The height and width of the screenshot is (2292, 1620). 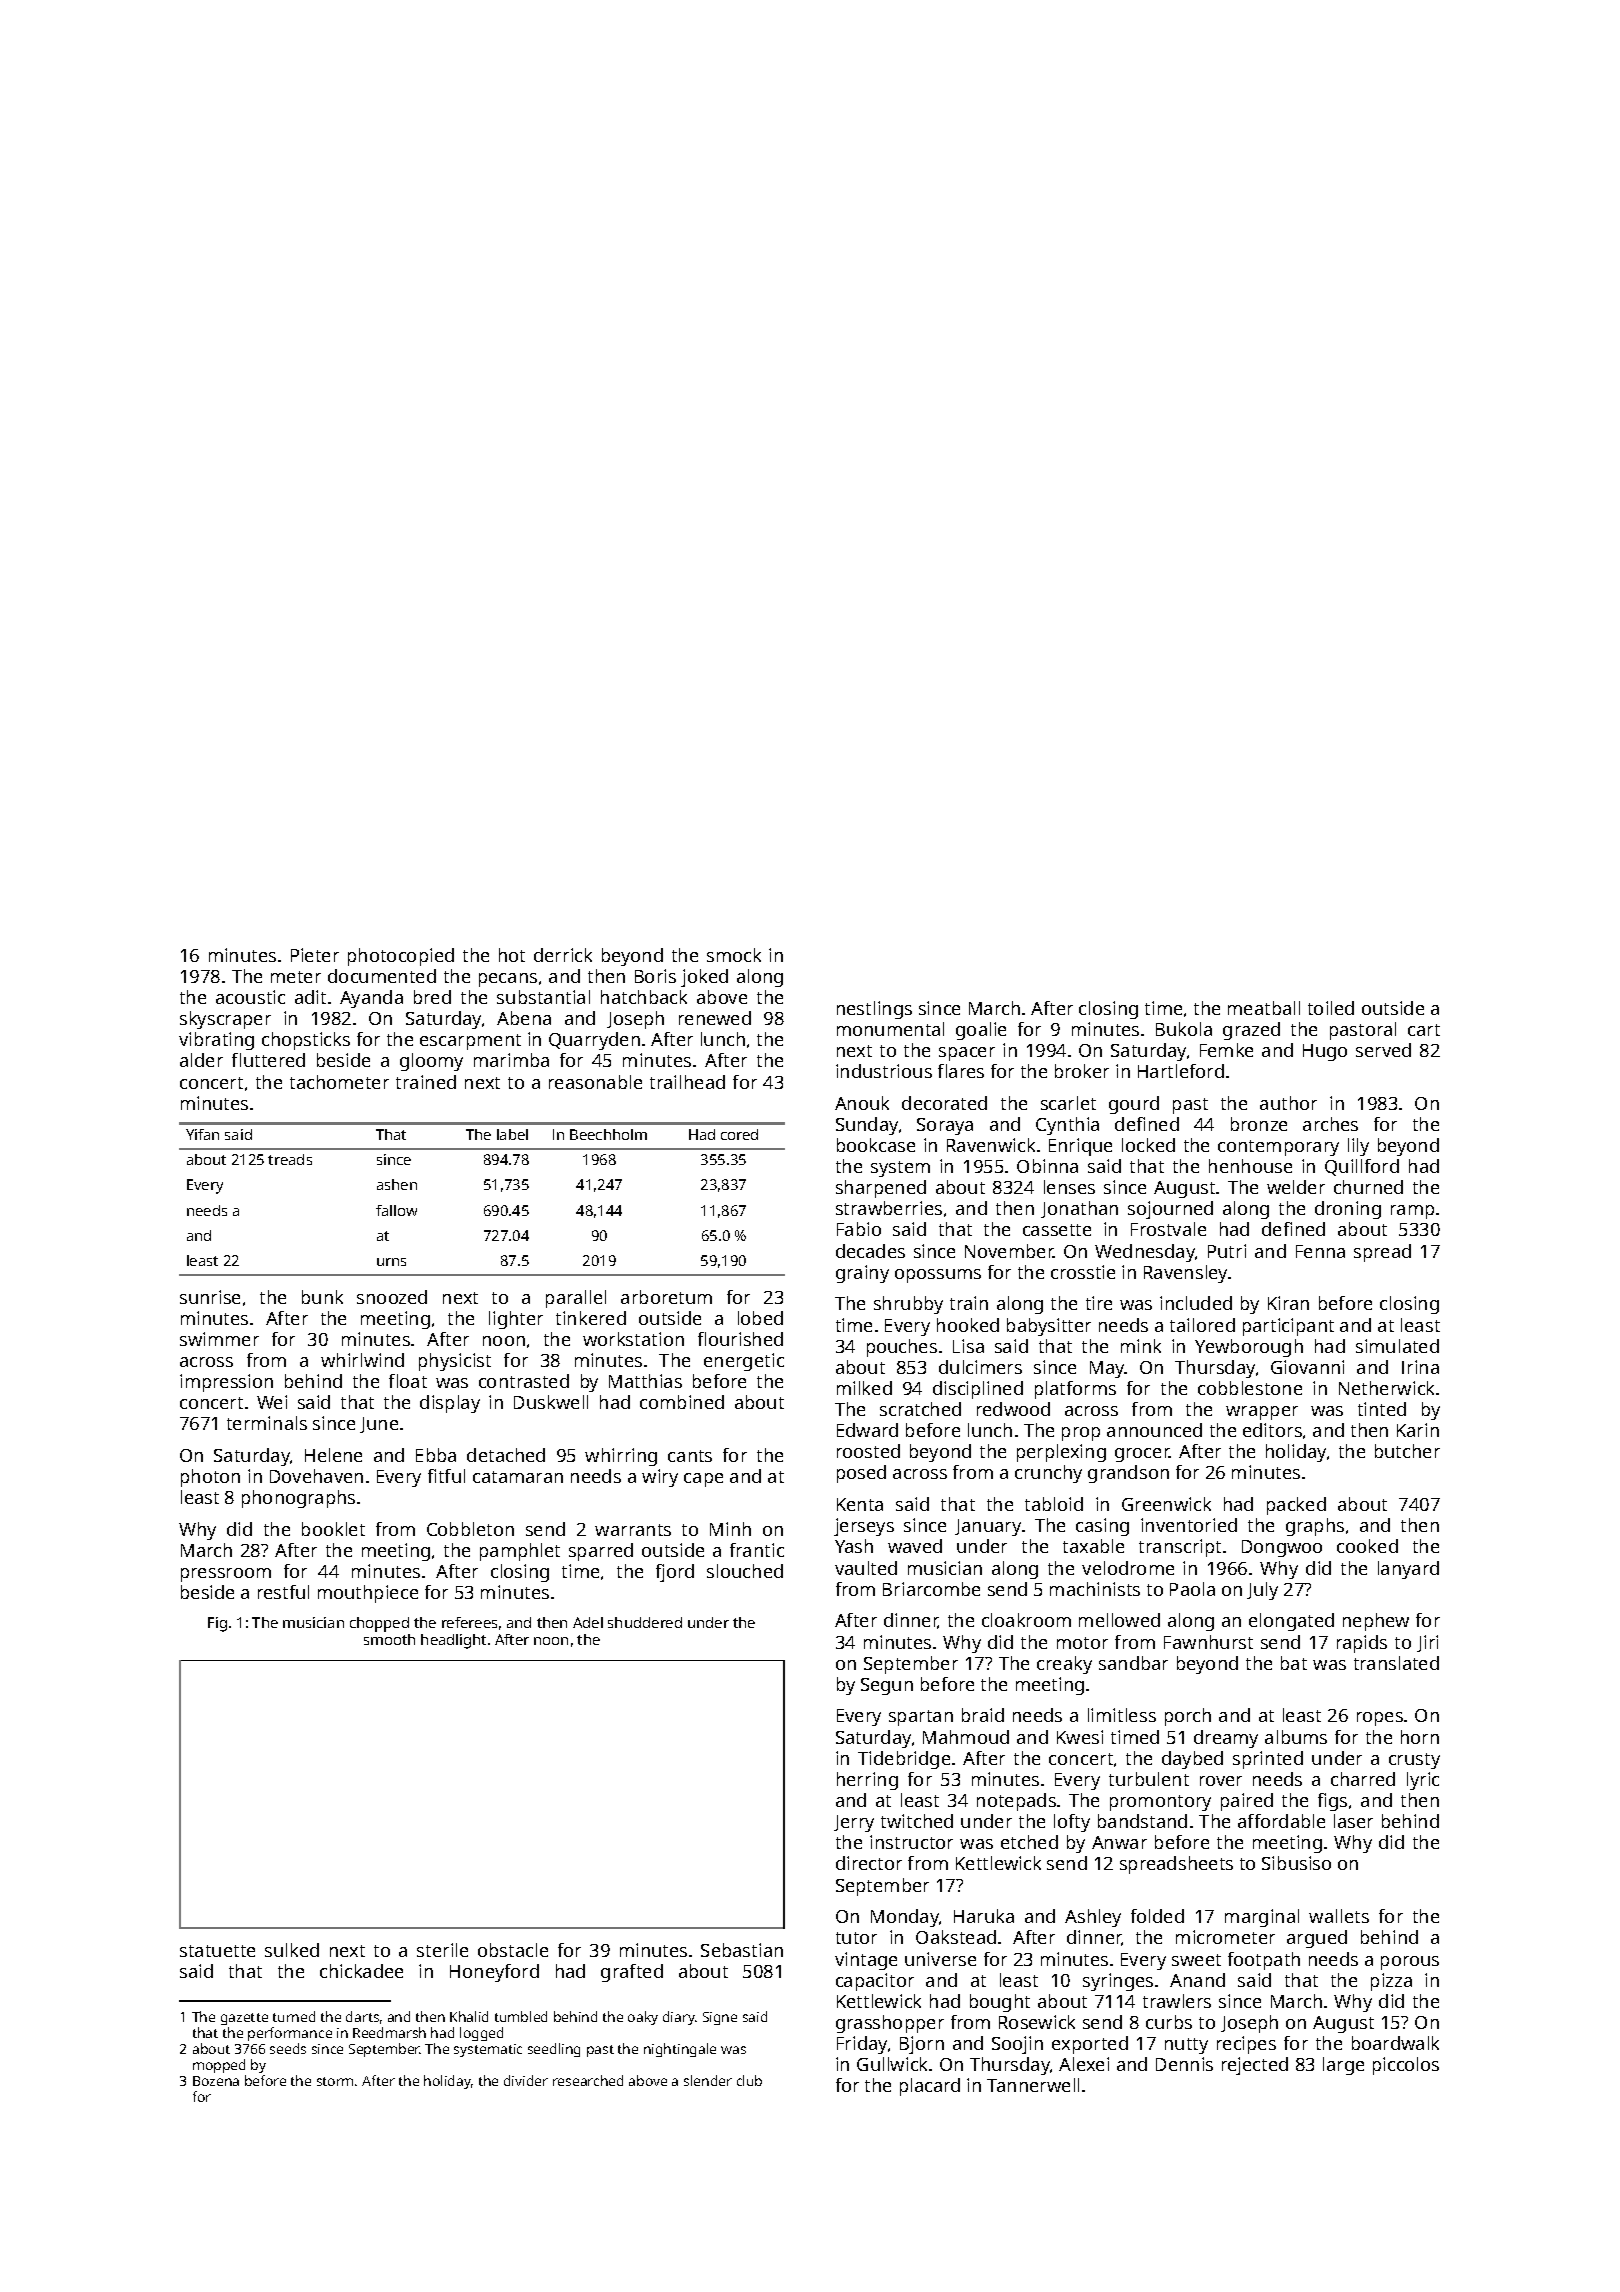 I want to click on shuddered, so click(x=645, y=1622).
